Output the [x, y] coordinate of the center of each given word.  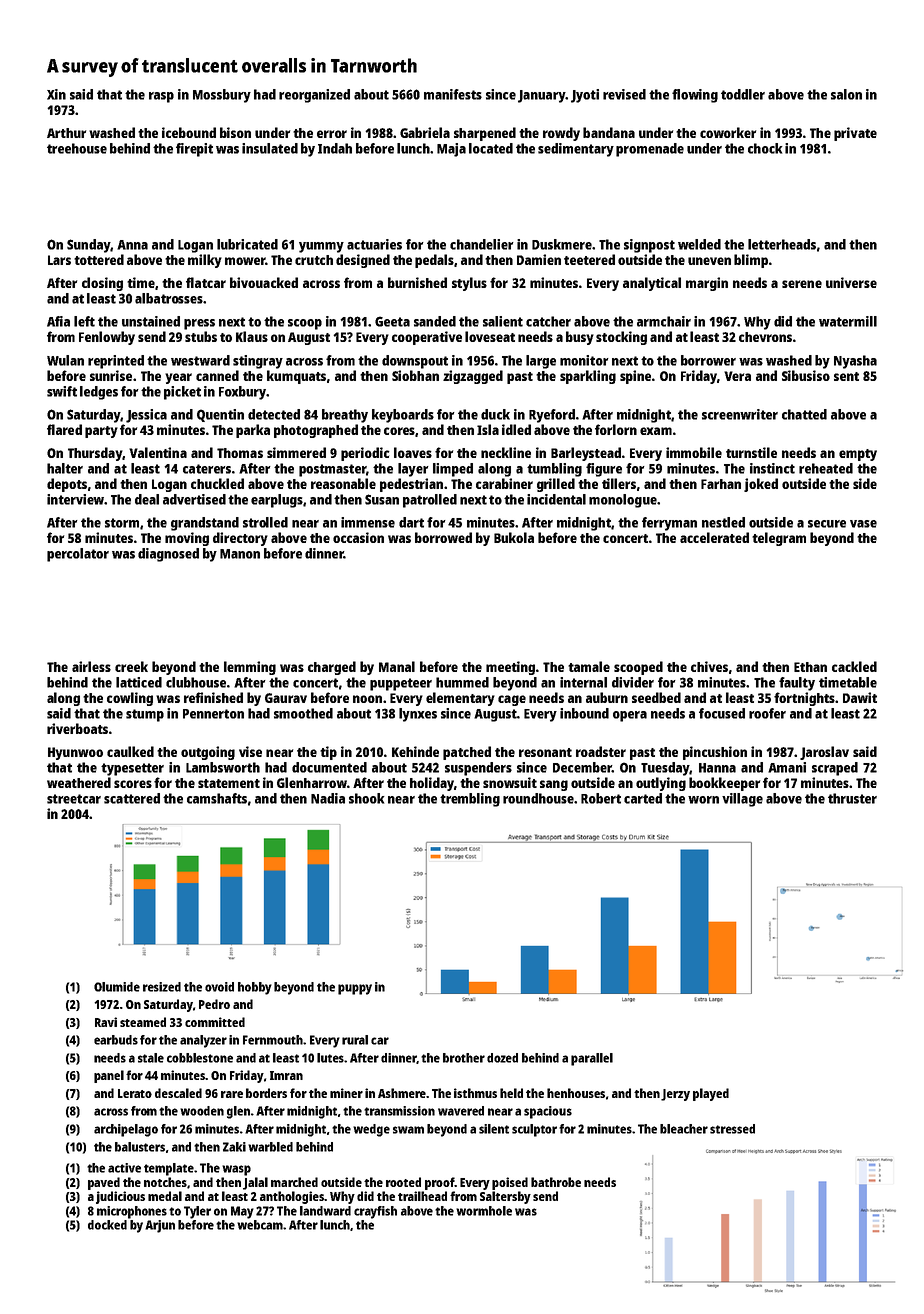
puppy [355, 989]
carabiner [504, 483]
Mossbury [222, 96]
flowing [695, 96]
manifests [453, 94]
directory [240, 539]
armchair [664, 321]
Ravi [106, 1022]
